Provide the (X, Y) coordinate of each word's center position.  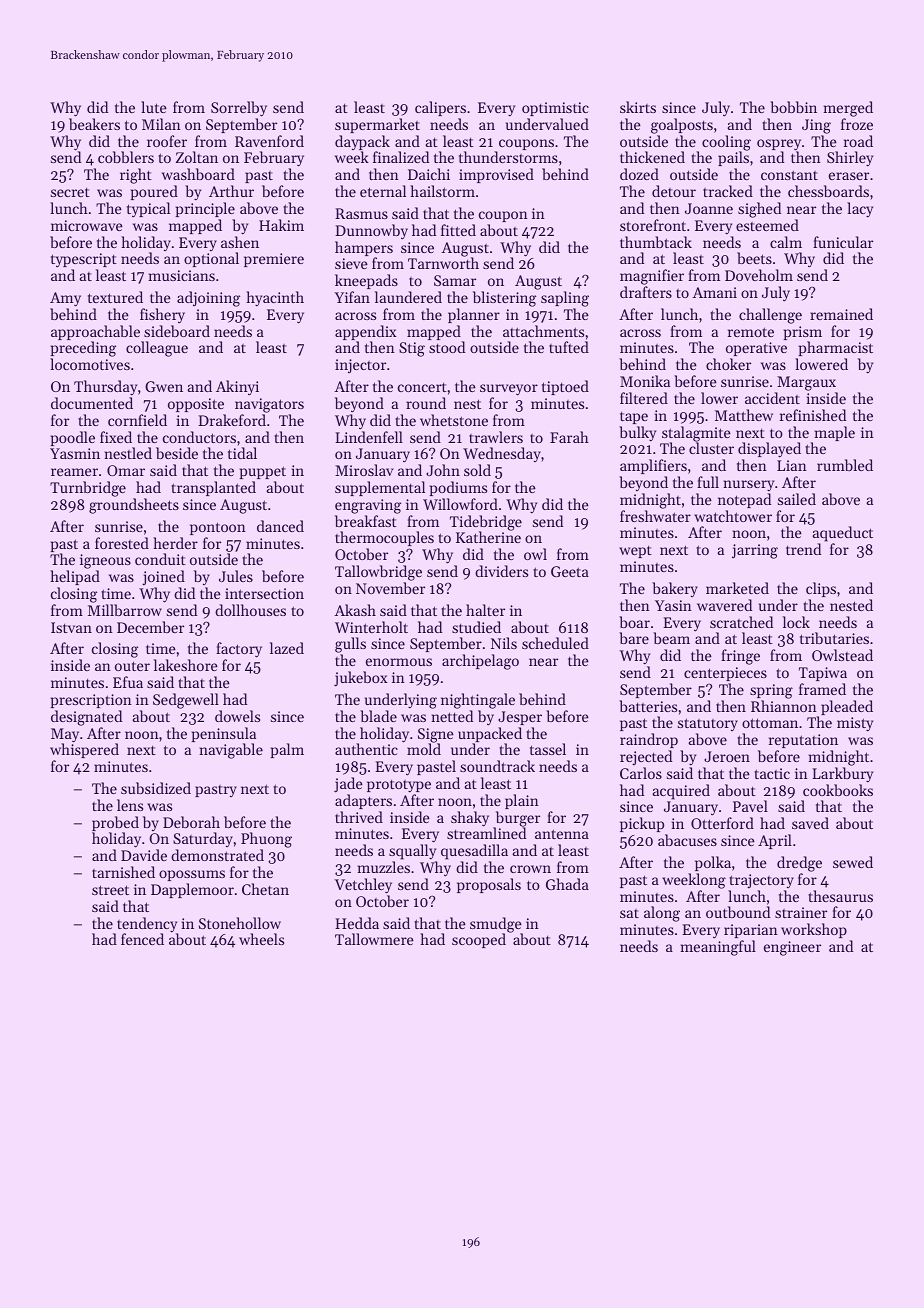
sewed (853, 862)
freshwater (655, 516)
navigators (269, 405)
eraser (849, 176)
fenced (142, 939)
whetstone (454, 420)
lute (154, 107)
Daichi (429, 174)
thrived (359, 817)
